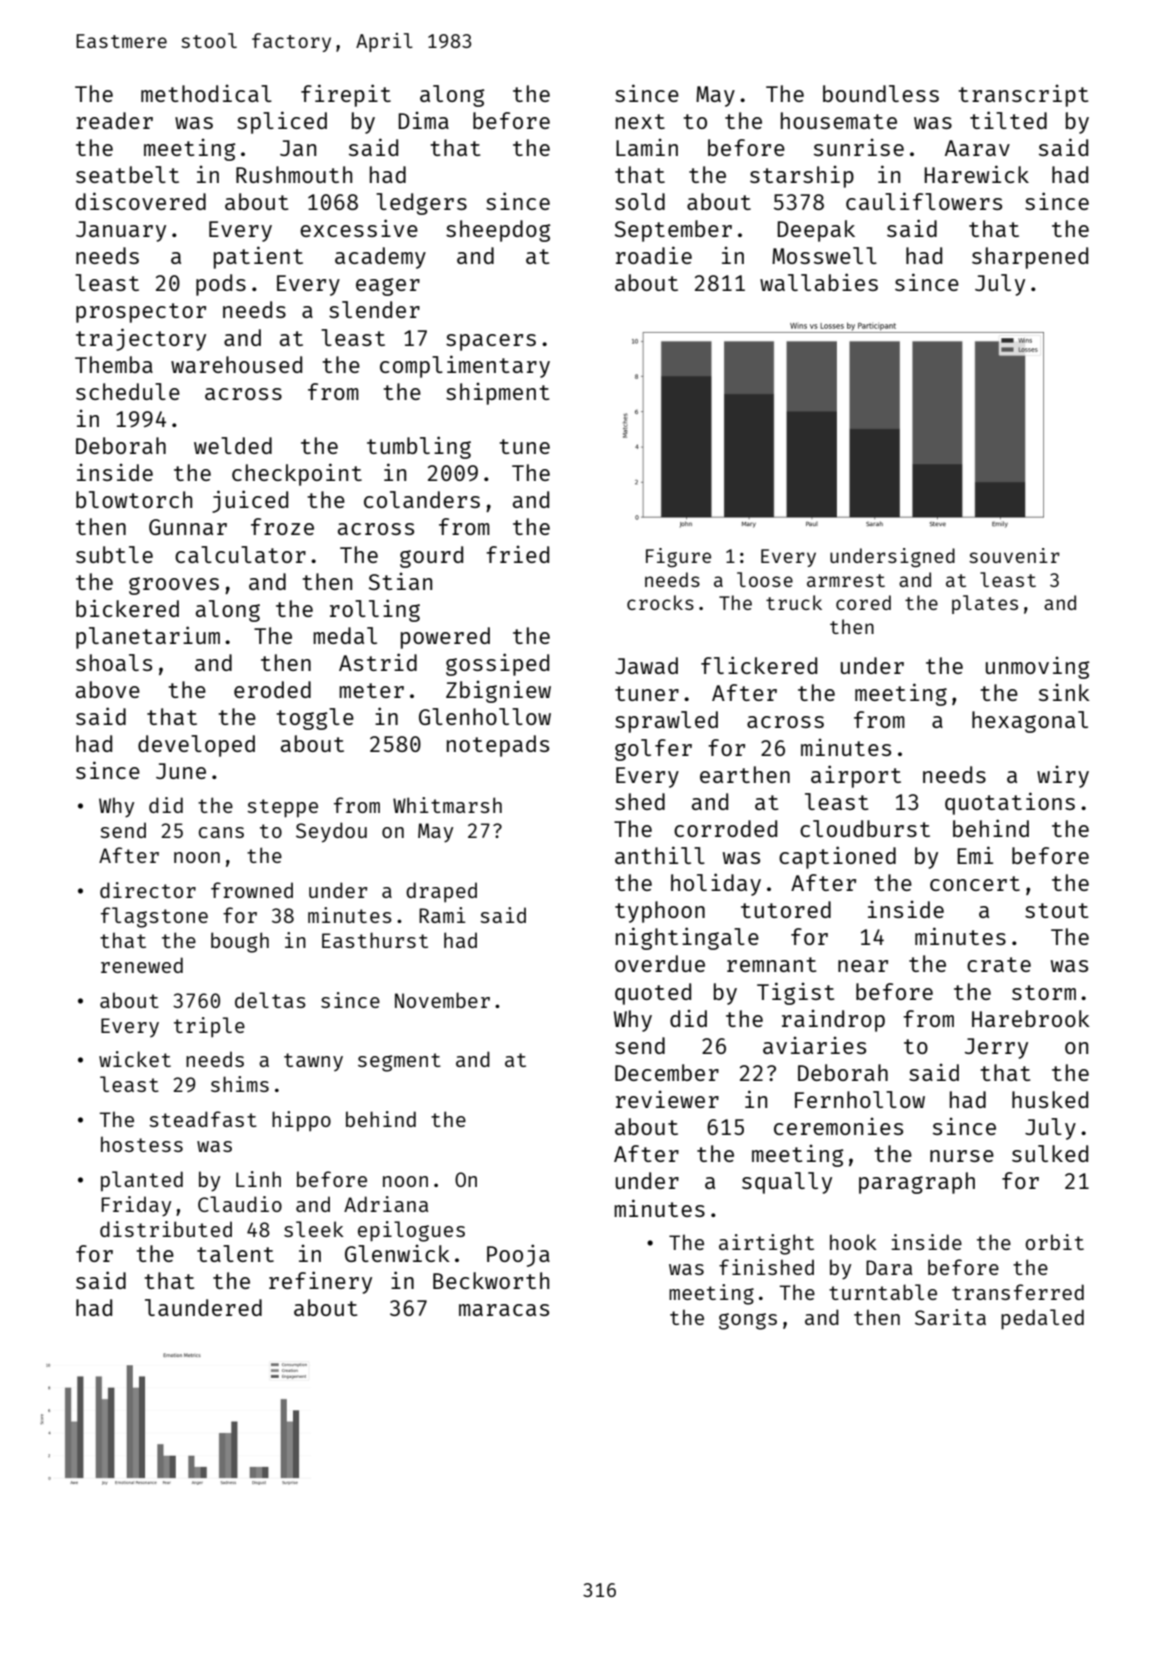  Describe the element at coordinates (346, 95) in the screenshot. I see `firepit` at that location.
